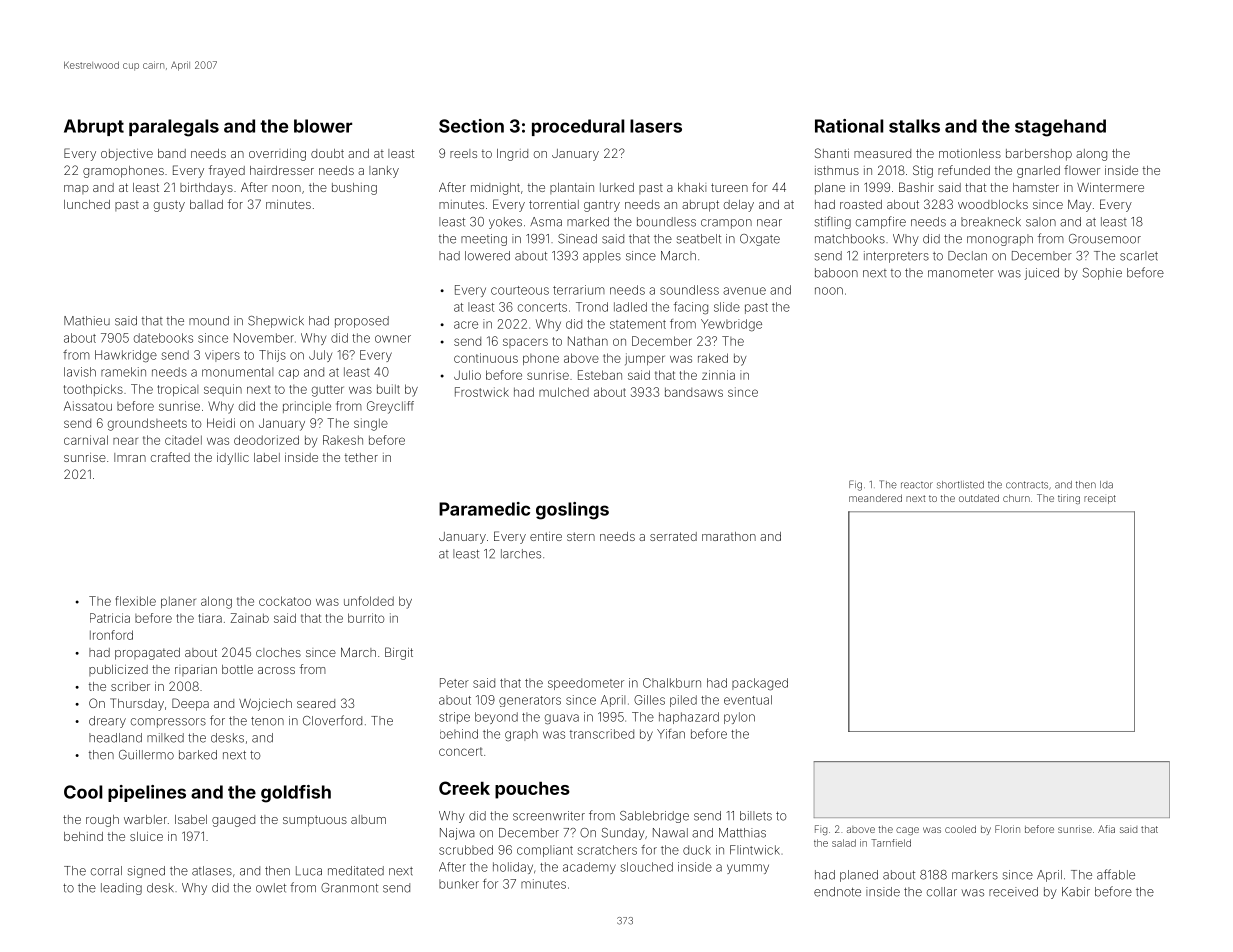 This page has height=952, width=1233. Describe the element at coordinates (206, 189) in the page. I see `birthdays` at that location.
